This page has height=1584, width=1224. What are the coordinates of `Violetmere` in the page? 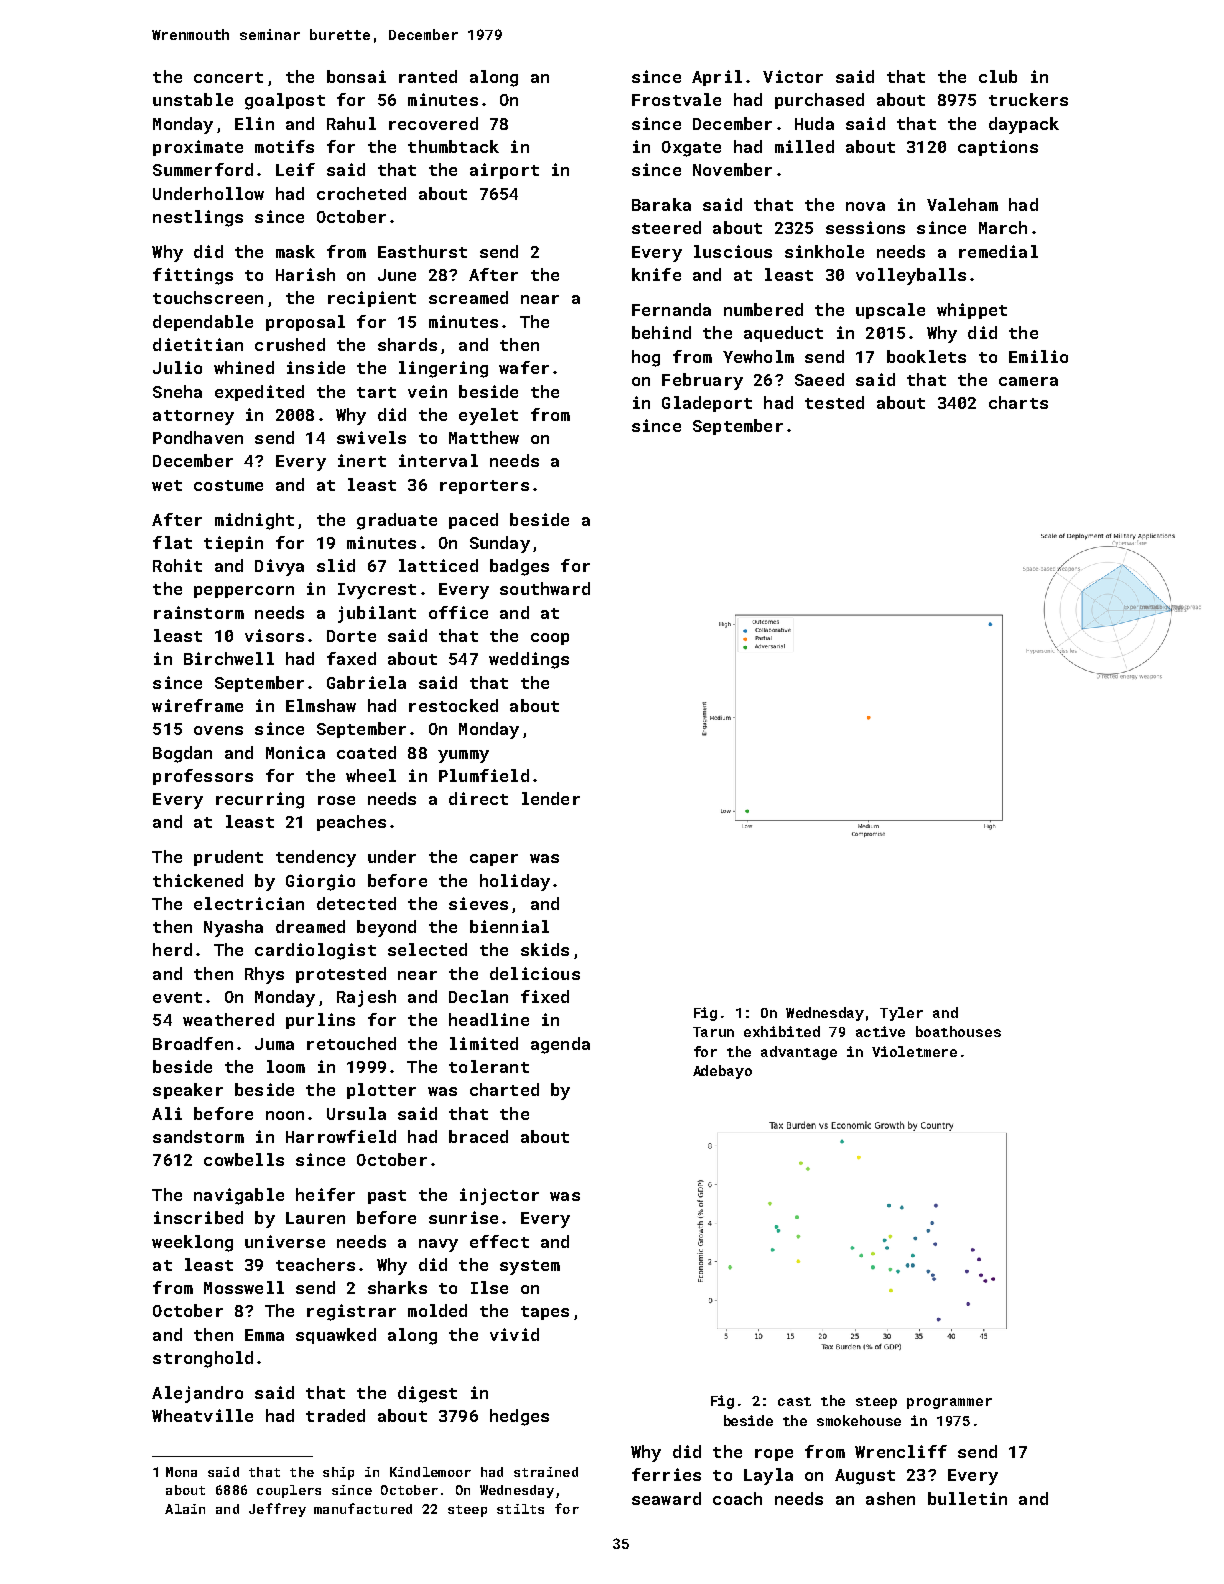 It's located at (914, 1051).
